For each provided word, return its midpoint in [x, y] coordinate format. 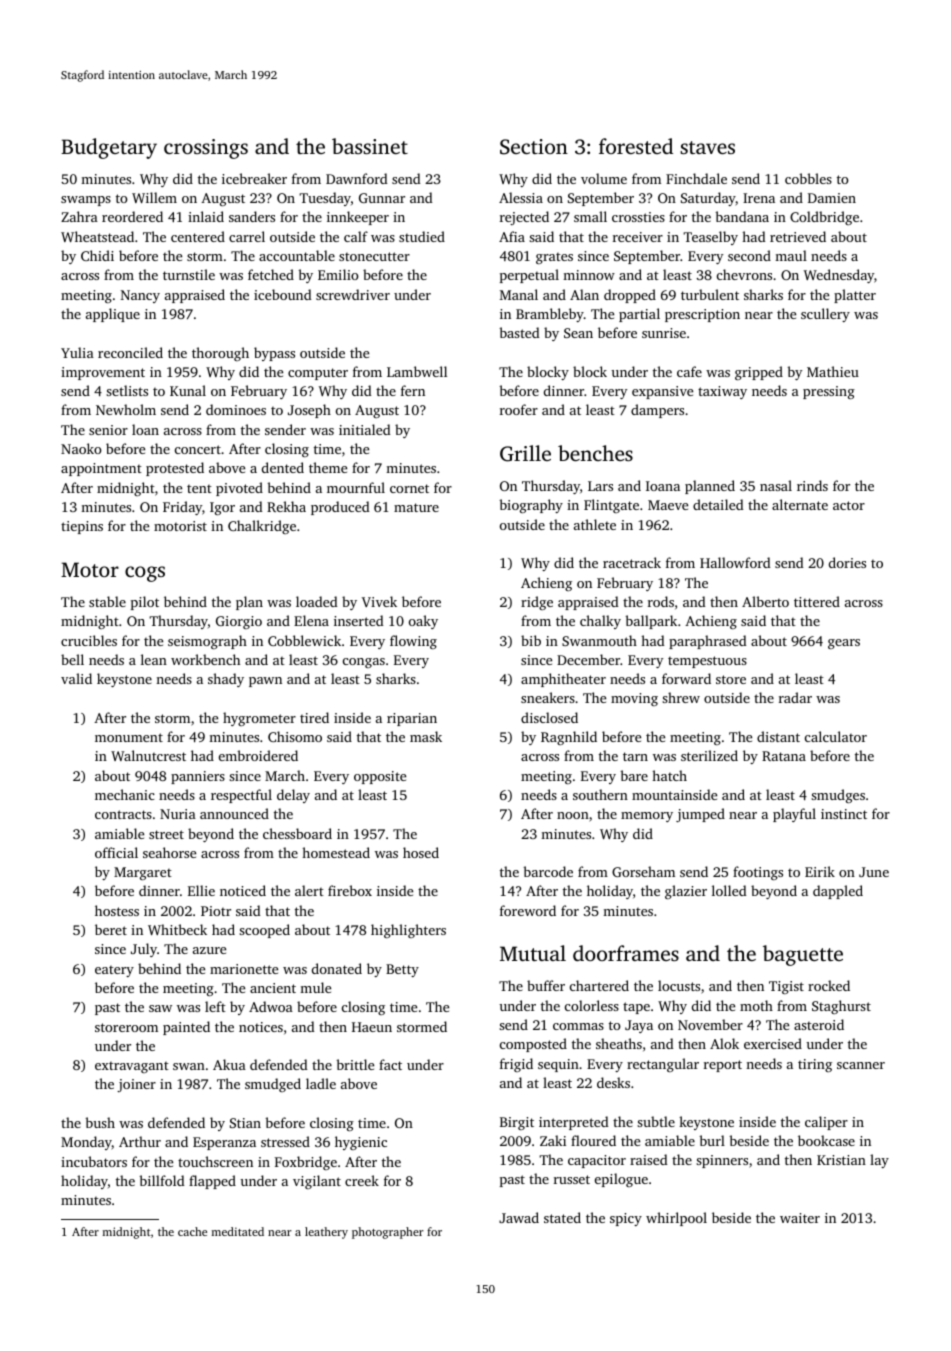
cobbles [808, 178]
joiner [136, 1085]
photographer [388, 1233]
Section [534, 147]
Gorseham [643, 871]
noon [573, 815]
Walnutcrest [148, 755]
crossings [206, 149]
